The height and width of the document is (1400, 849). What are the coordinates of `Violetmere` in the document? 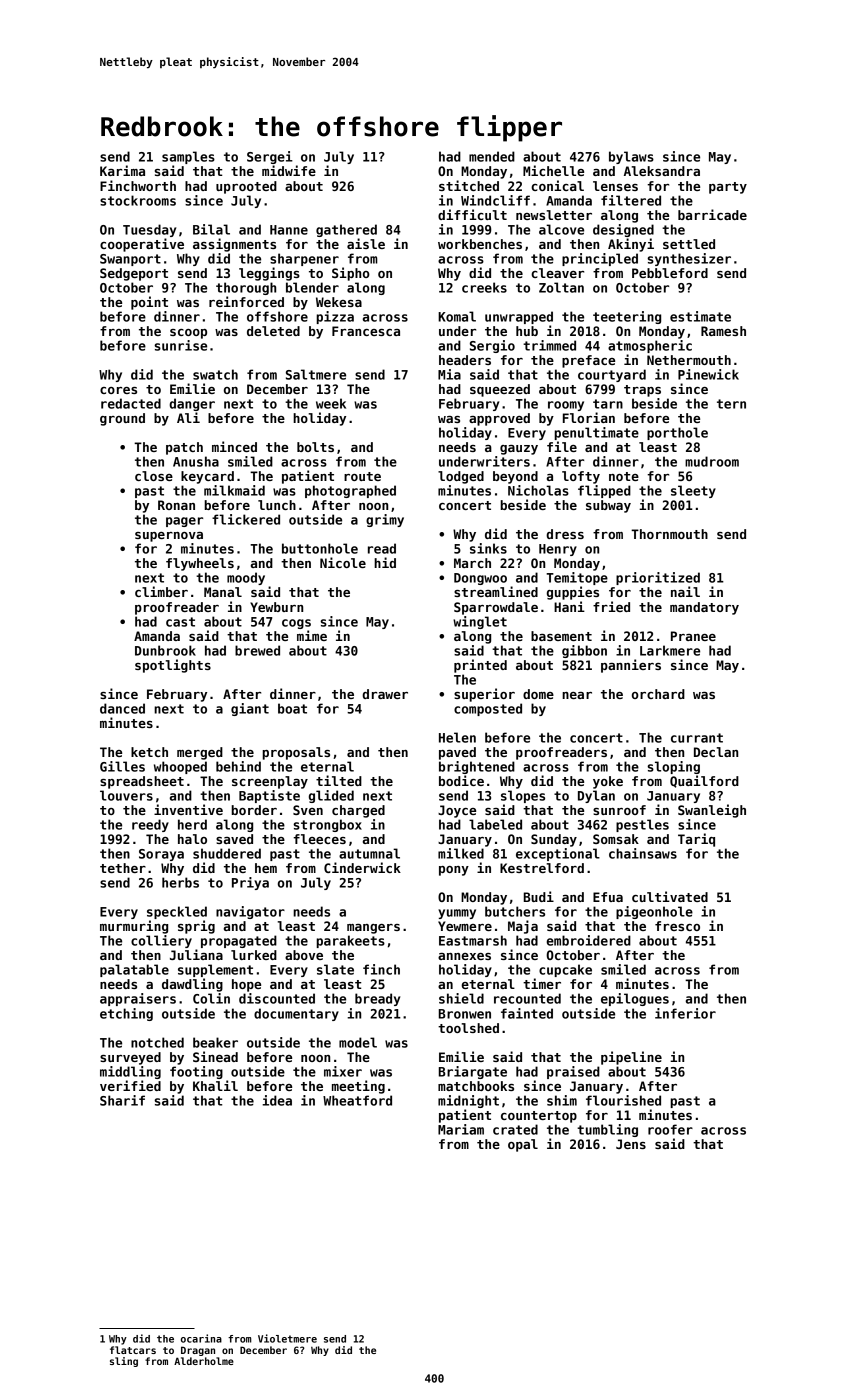 It's located at (287, 1338).
